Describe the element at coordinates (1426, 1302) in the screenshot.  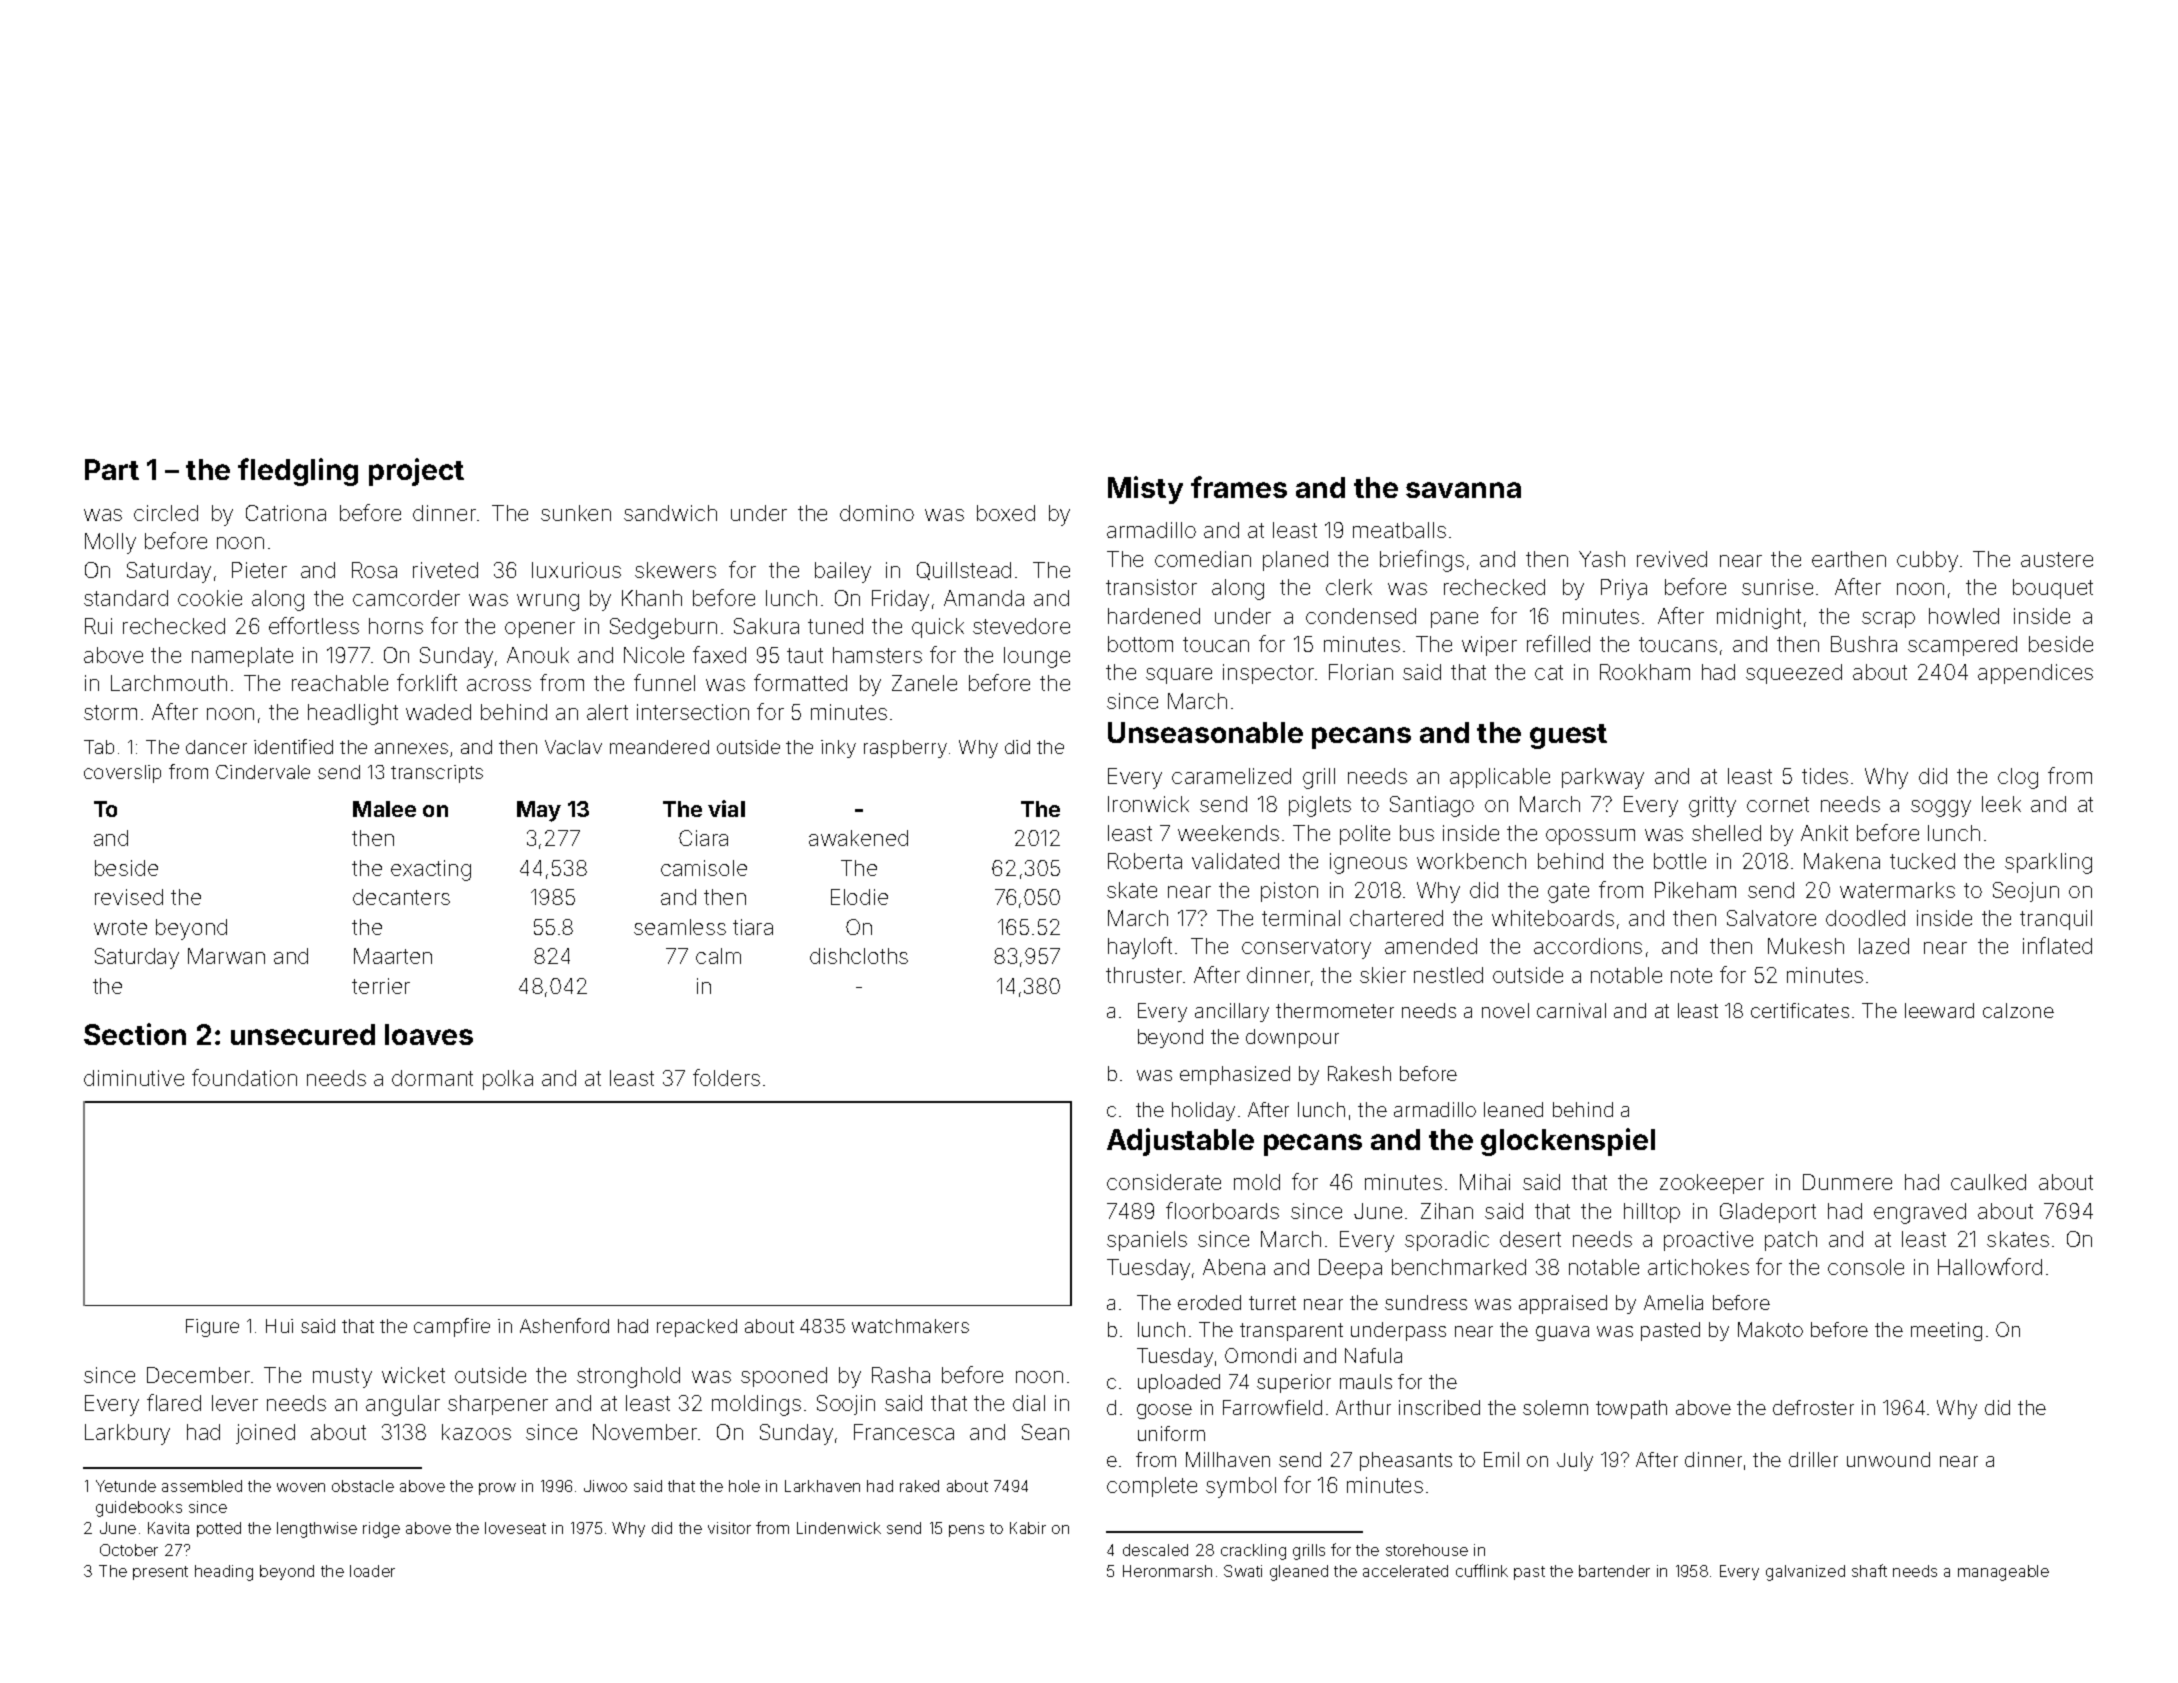
I see `sundress` at that location.
